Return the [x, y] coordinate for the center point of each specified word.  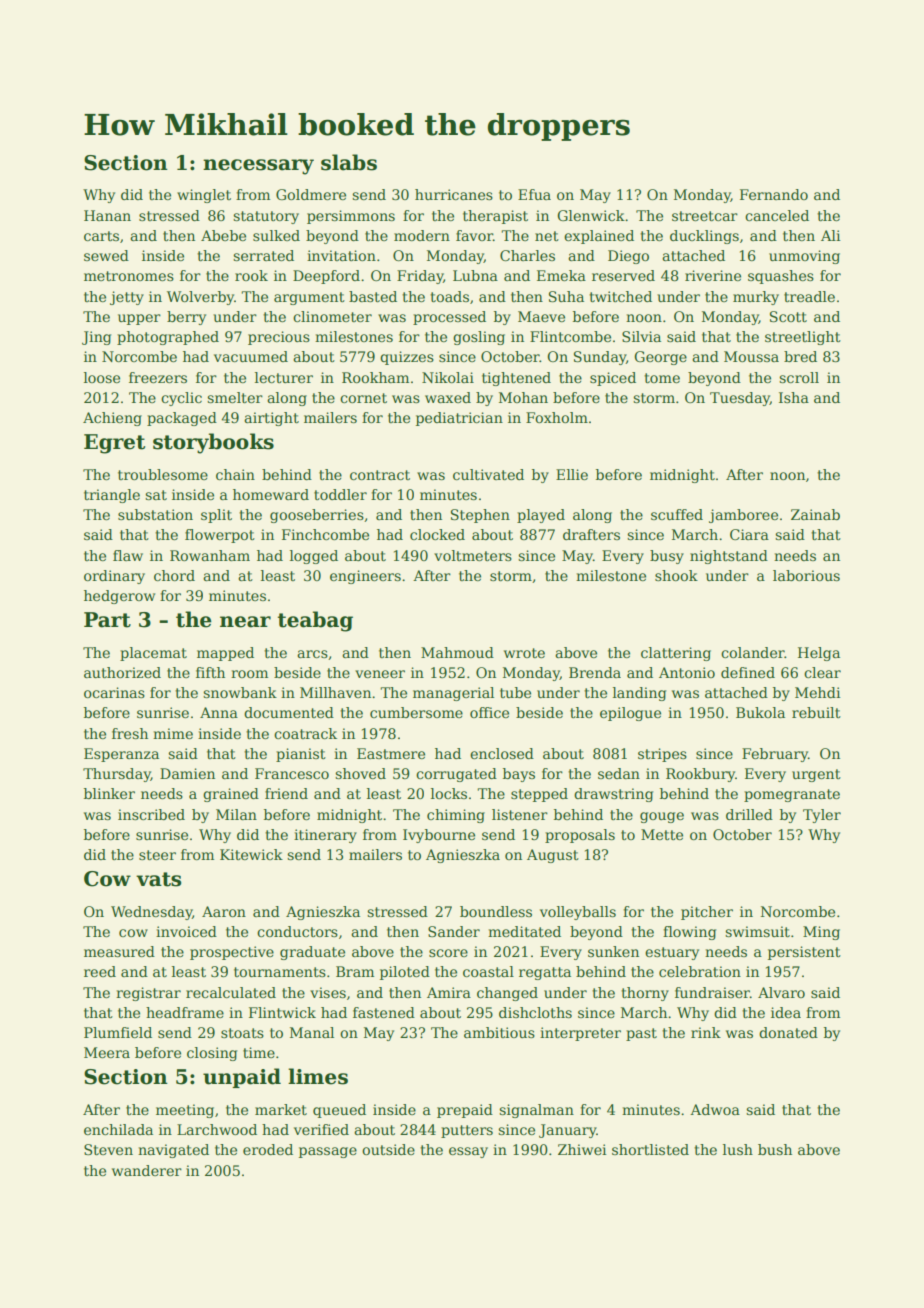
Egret [114, 444]
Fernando [774, 194]
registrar [148, 994]
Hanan [107, 215]
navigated [173, 1151]
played [541, 516]
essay [468, 1152]
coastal [488, 971]
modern [422, 235]
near [245, 622]
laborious [806, 575]
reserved [623, 275]
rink [706, 1032]
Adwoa [715, 1109]
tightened [516, 379]
